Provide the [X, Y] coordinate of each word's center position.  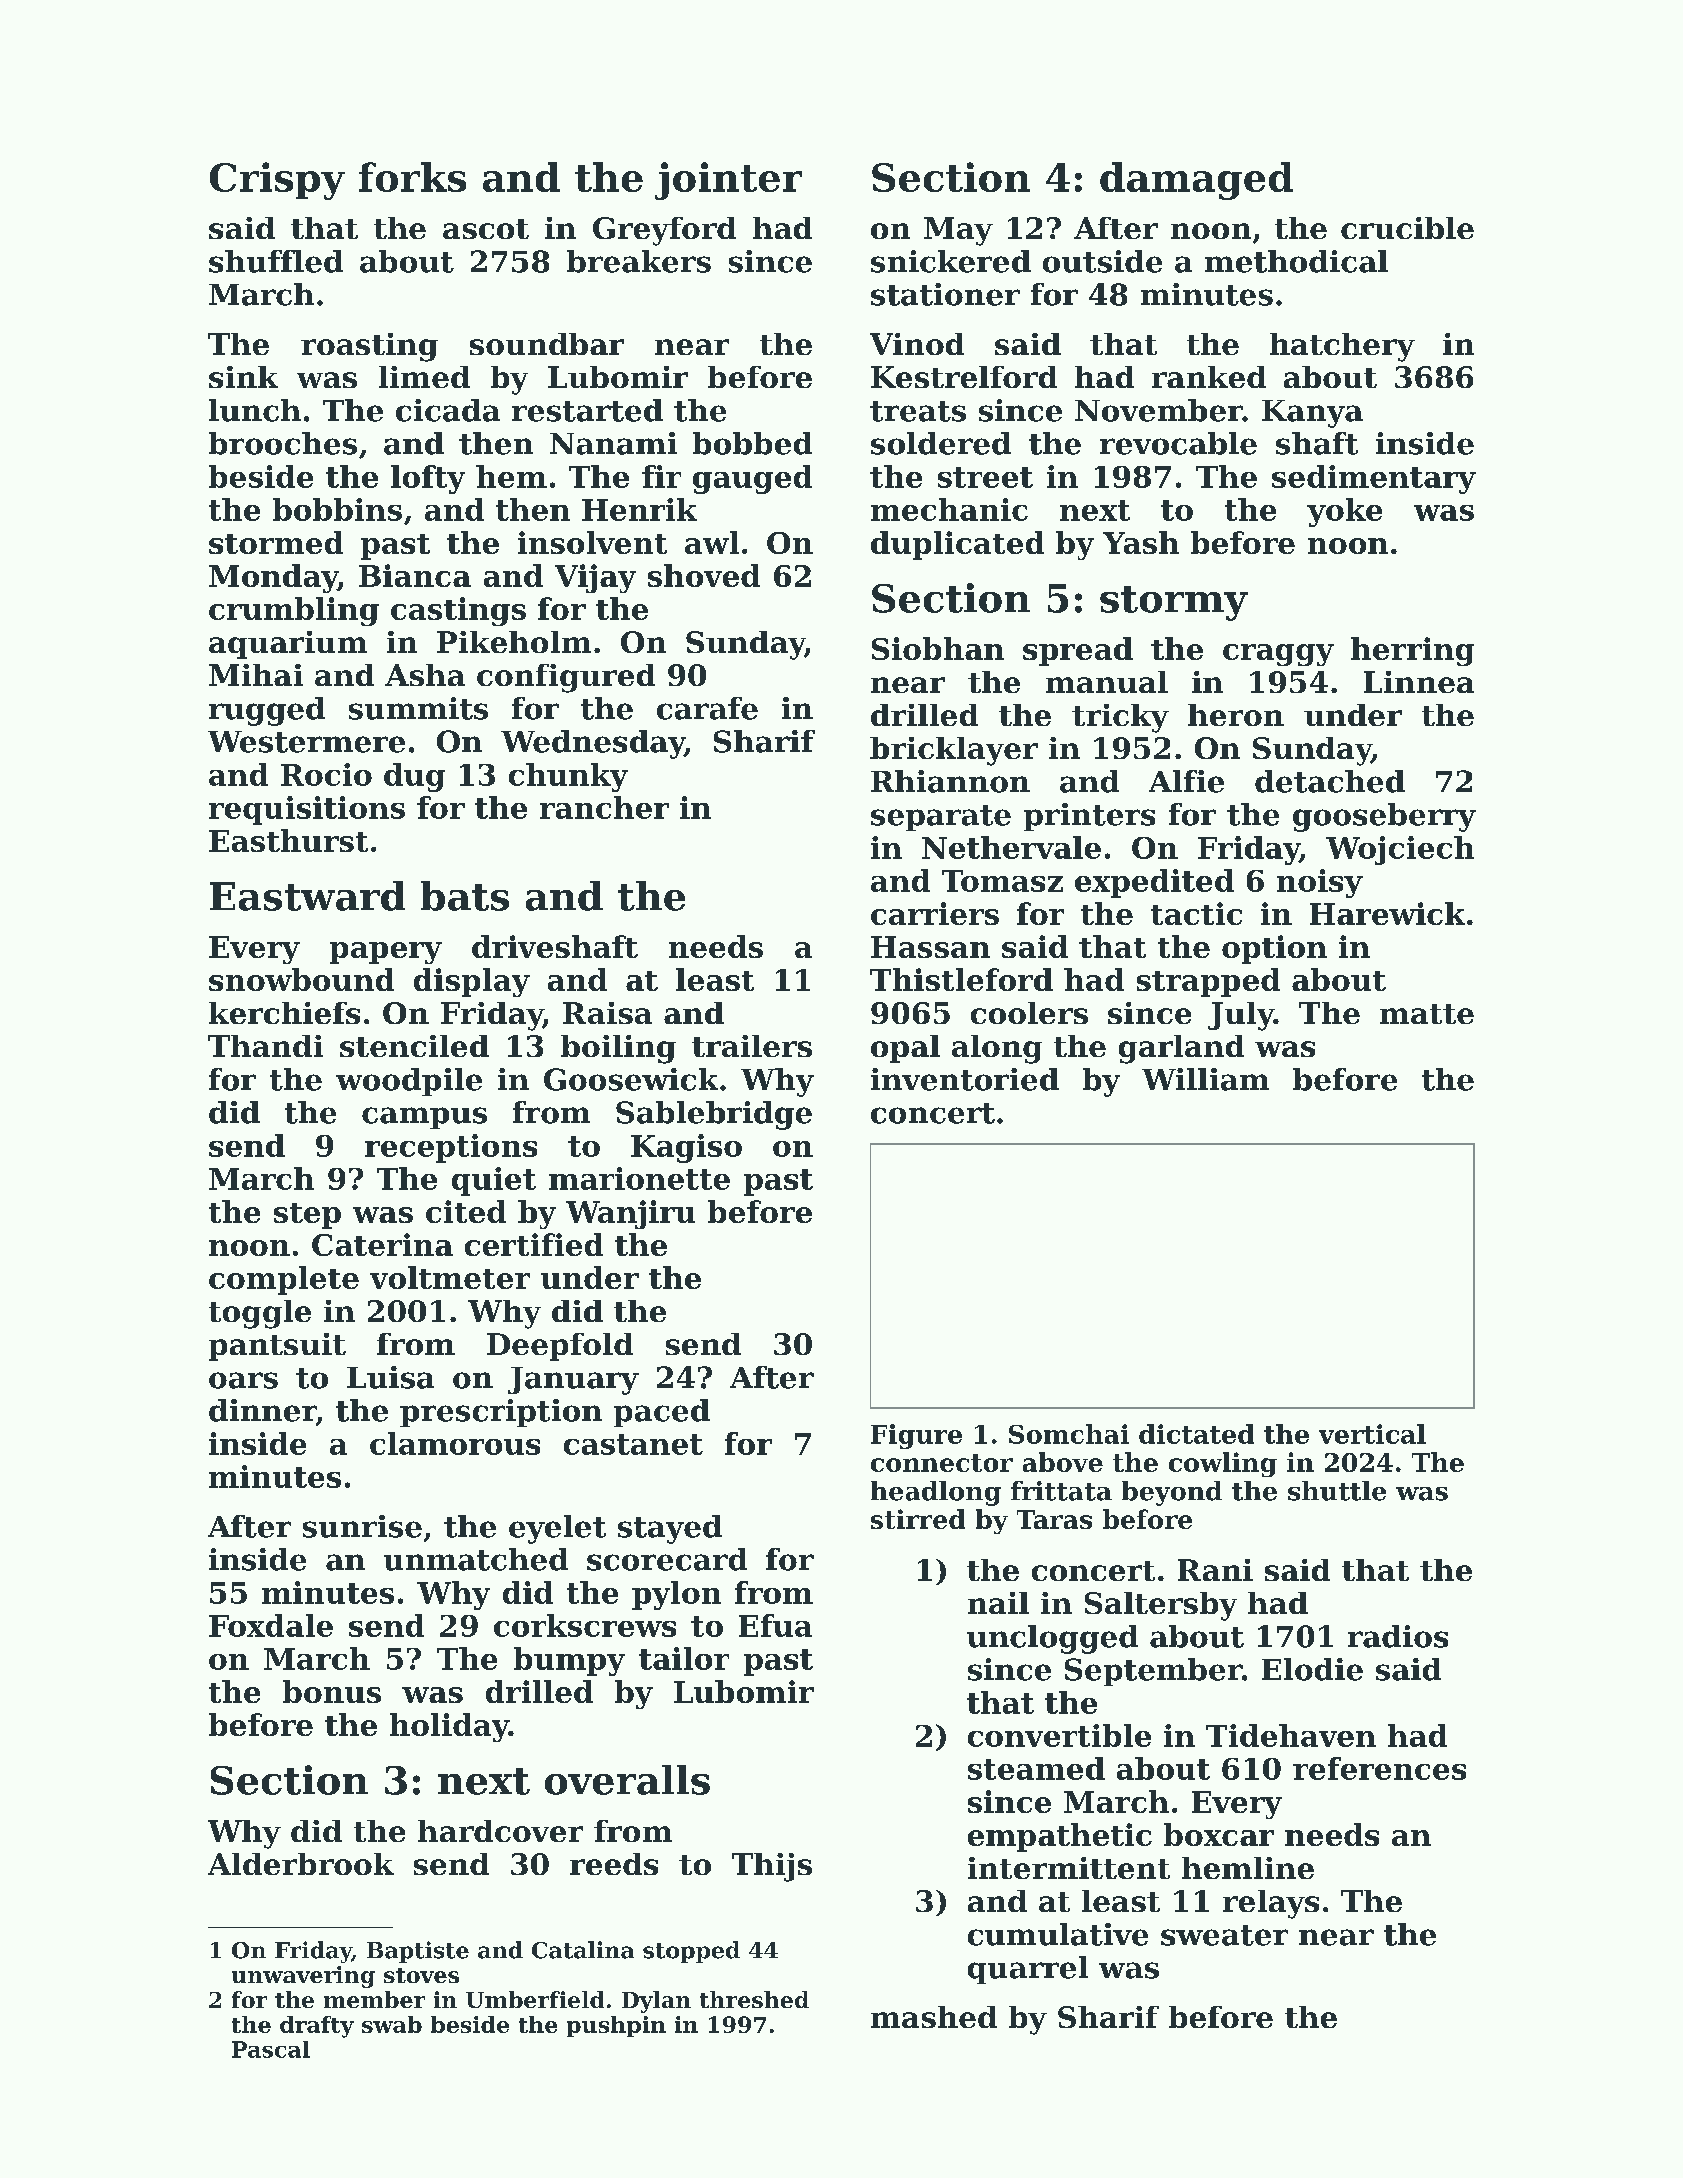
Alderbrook [301, 1864]
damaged [1196, 181]
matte [1427, 1014]
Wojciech [1400, 850]
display [472, 982]
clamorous [455, 1443]
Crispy [277, 181]
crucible [1407, 228]
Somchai [1069, 1434]
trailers [752, 1046]
